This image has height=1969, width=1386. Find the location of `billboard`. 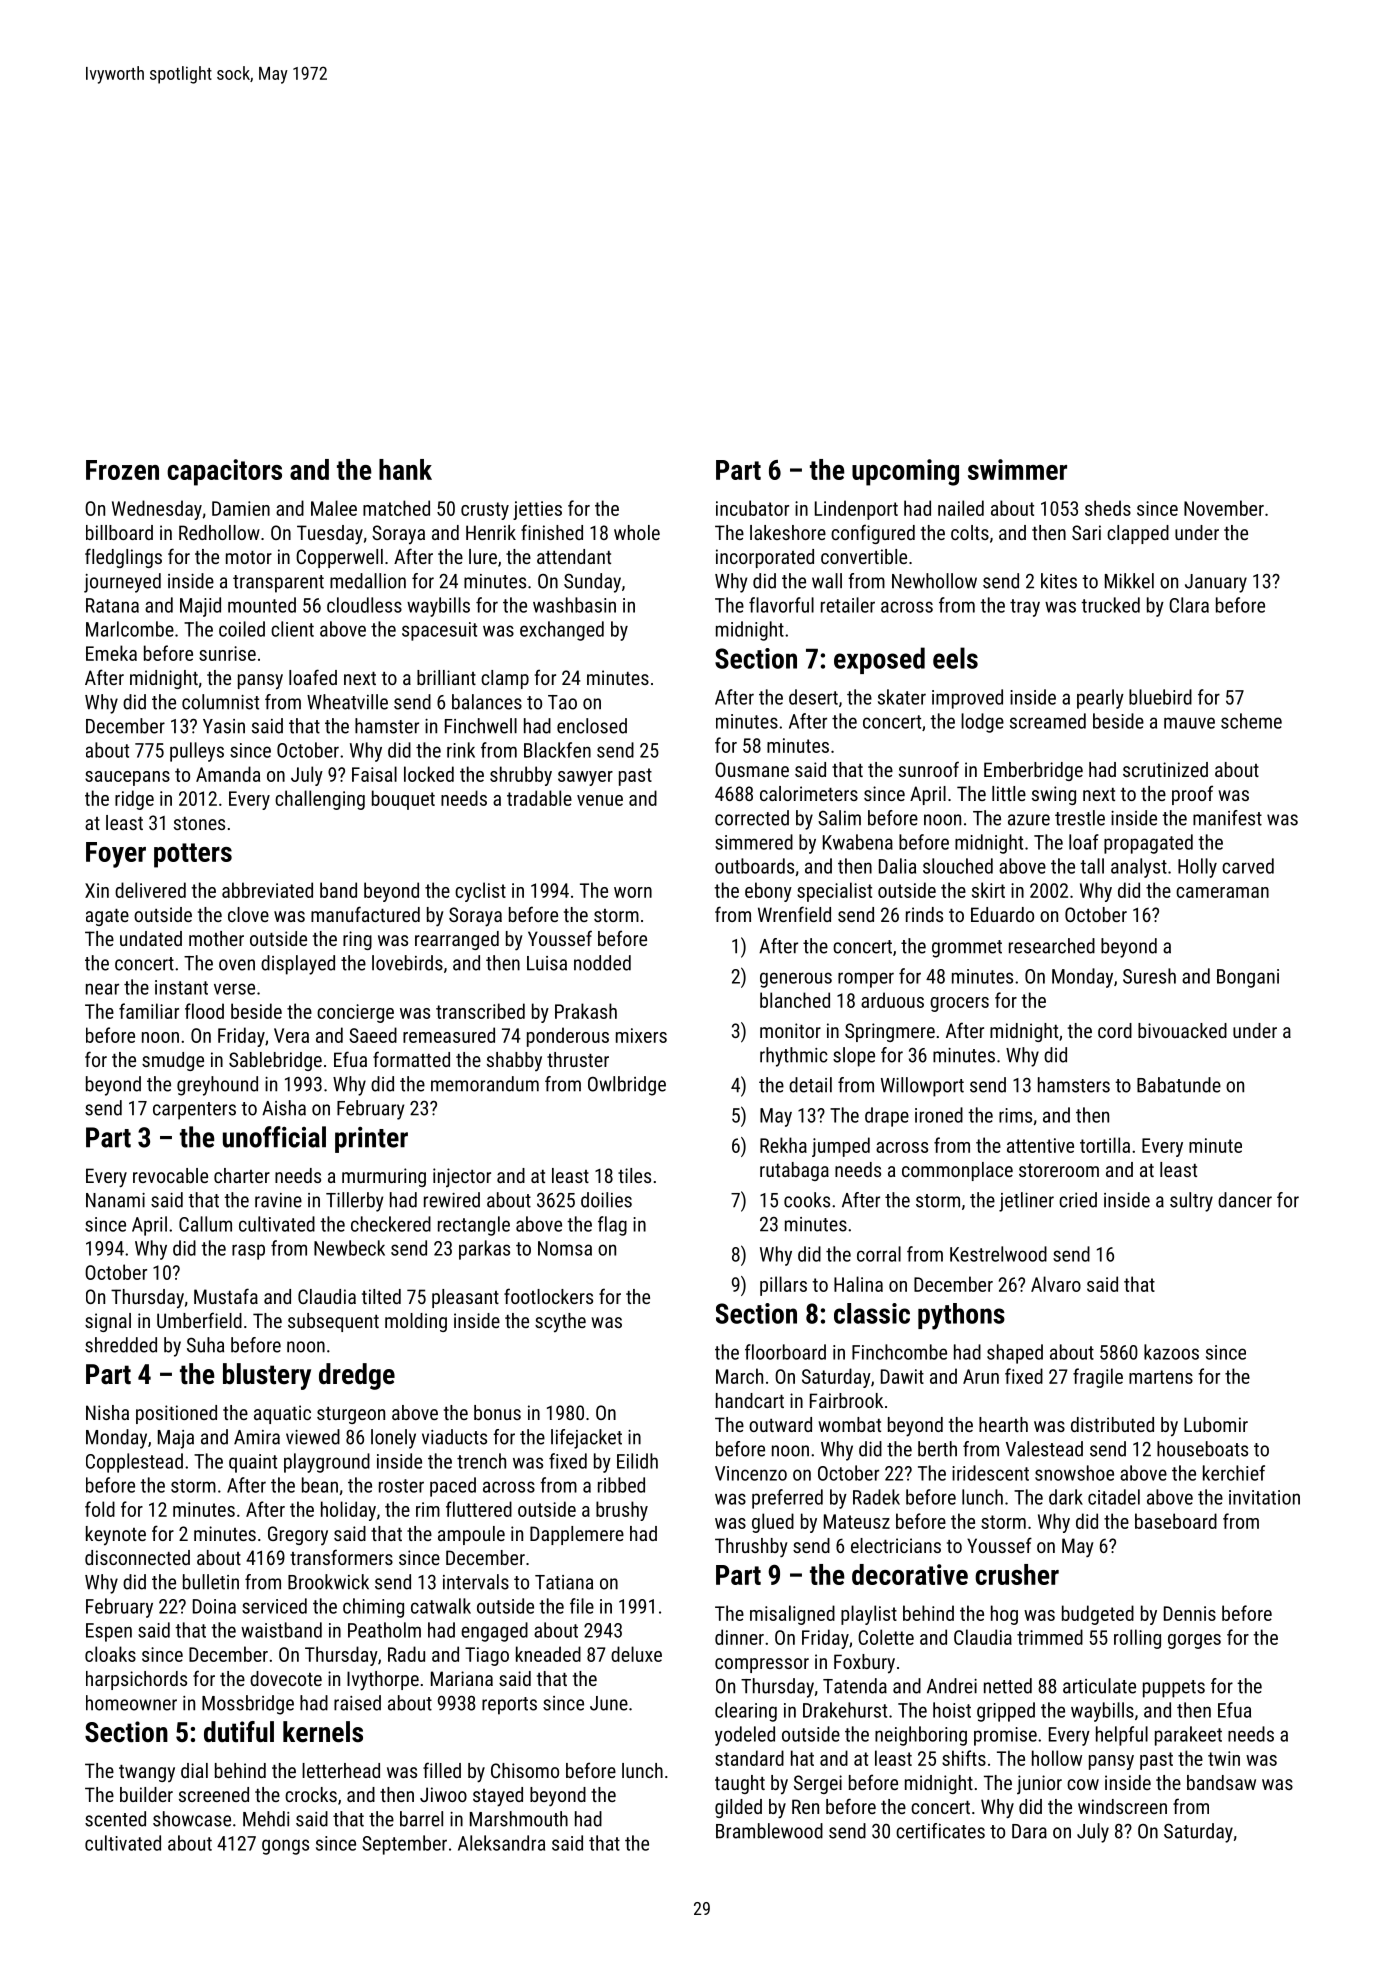

billboard is located at coordinates (119, 532).
